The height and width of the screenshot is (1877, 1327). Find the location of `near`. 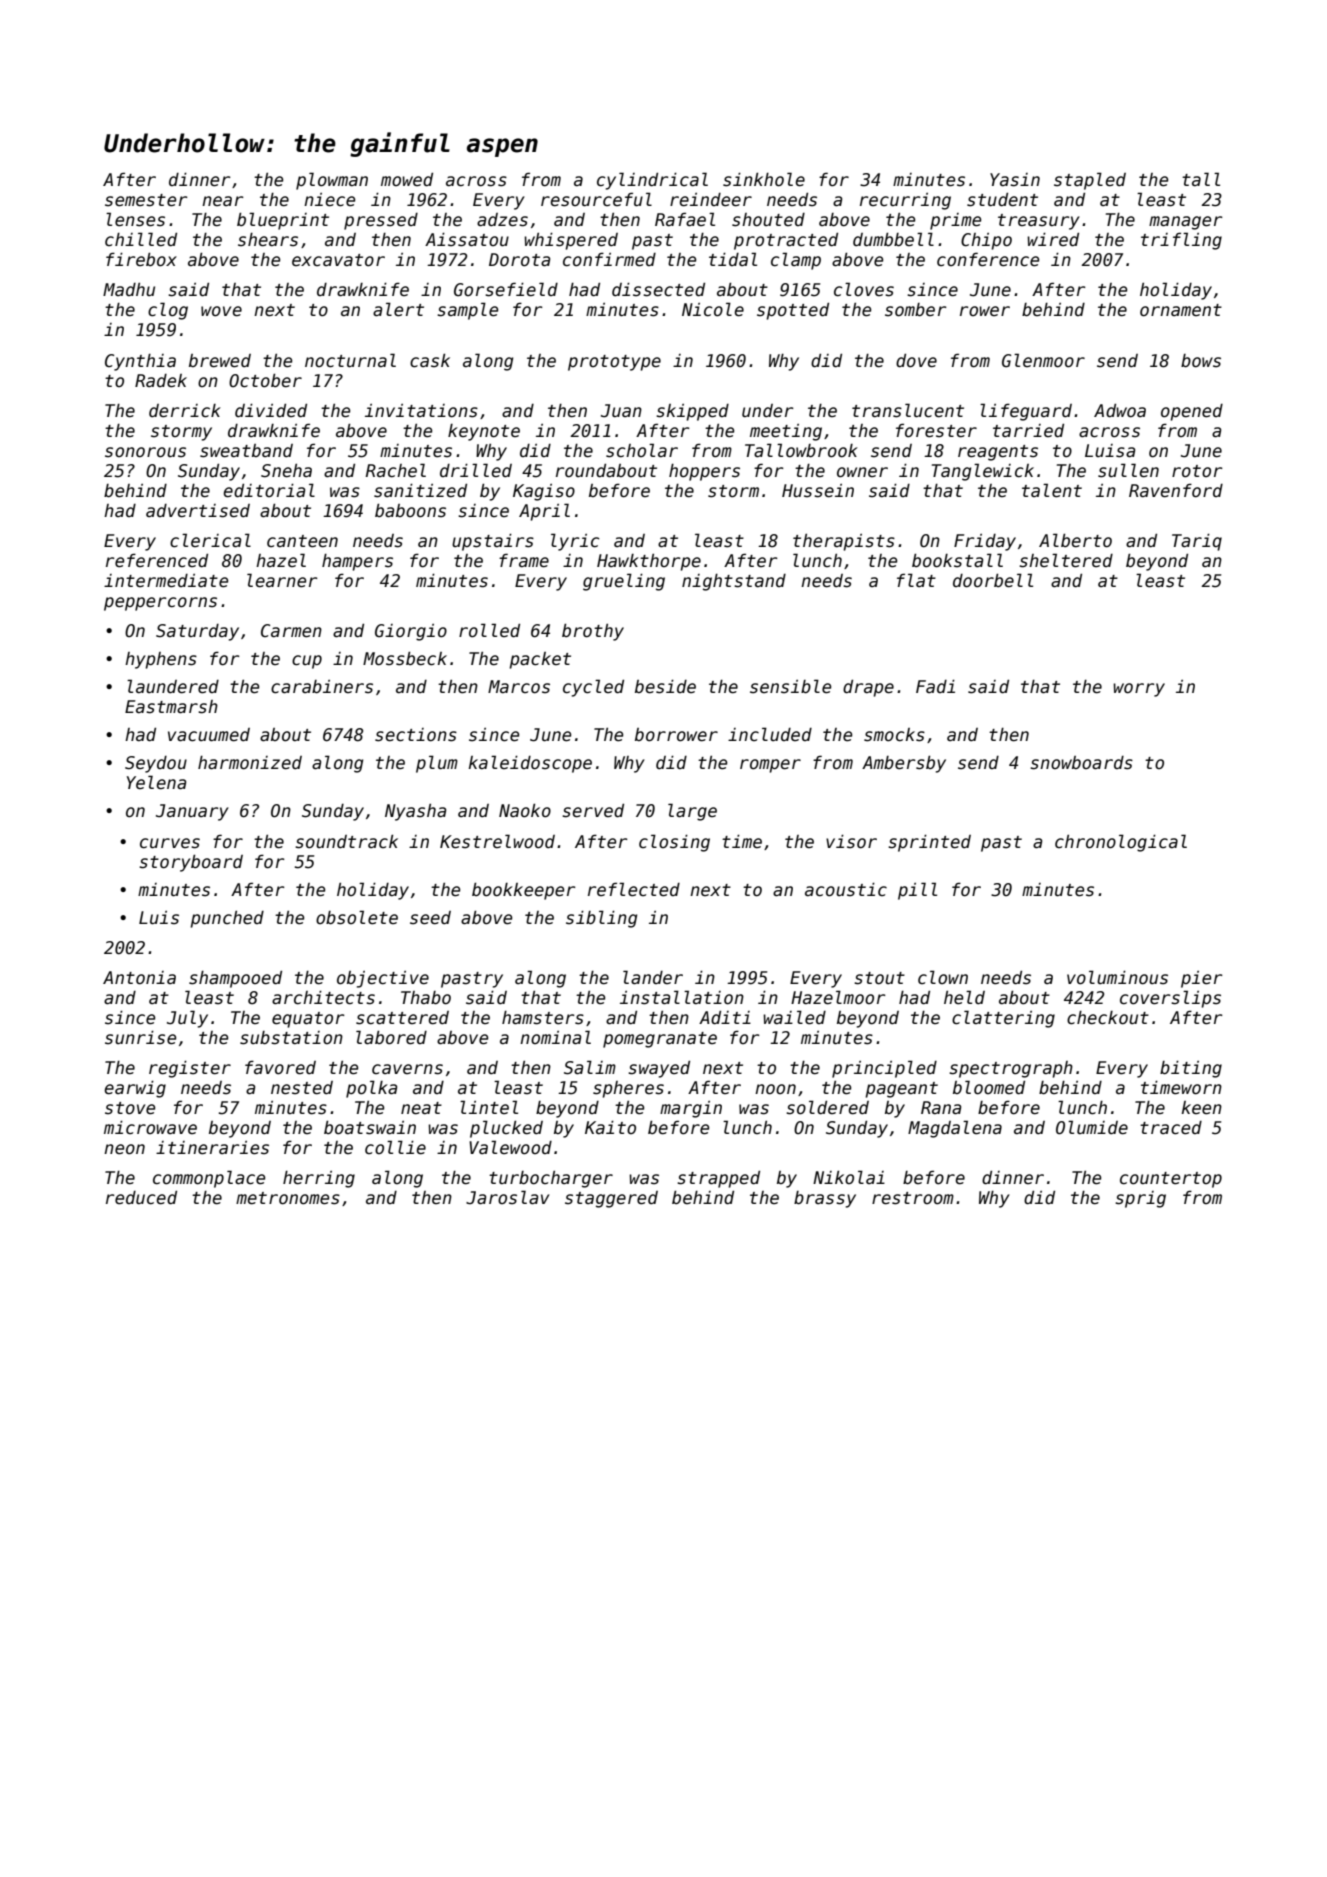

near is located at coordinates (223, 201).
